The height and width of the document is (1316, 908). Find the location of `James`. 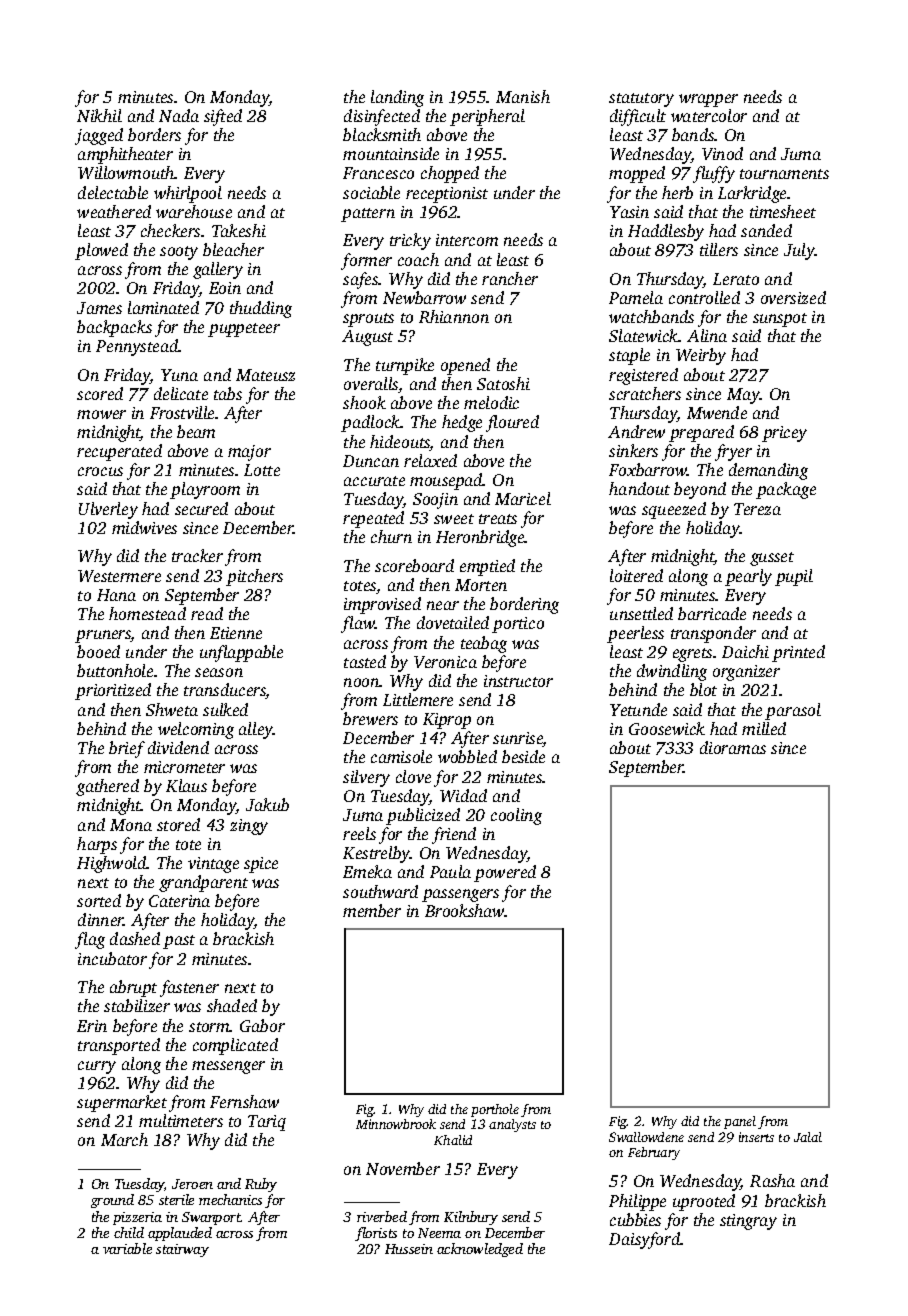

James is located at coordinates (99, 308).
